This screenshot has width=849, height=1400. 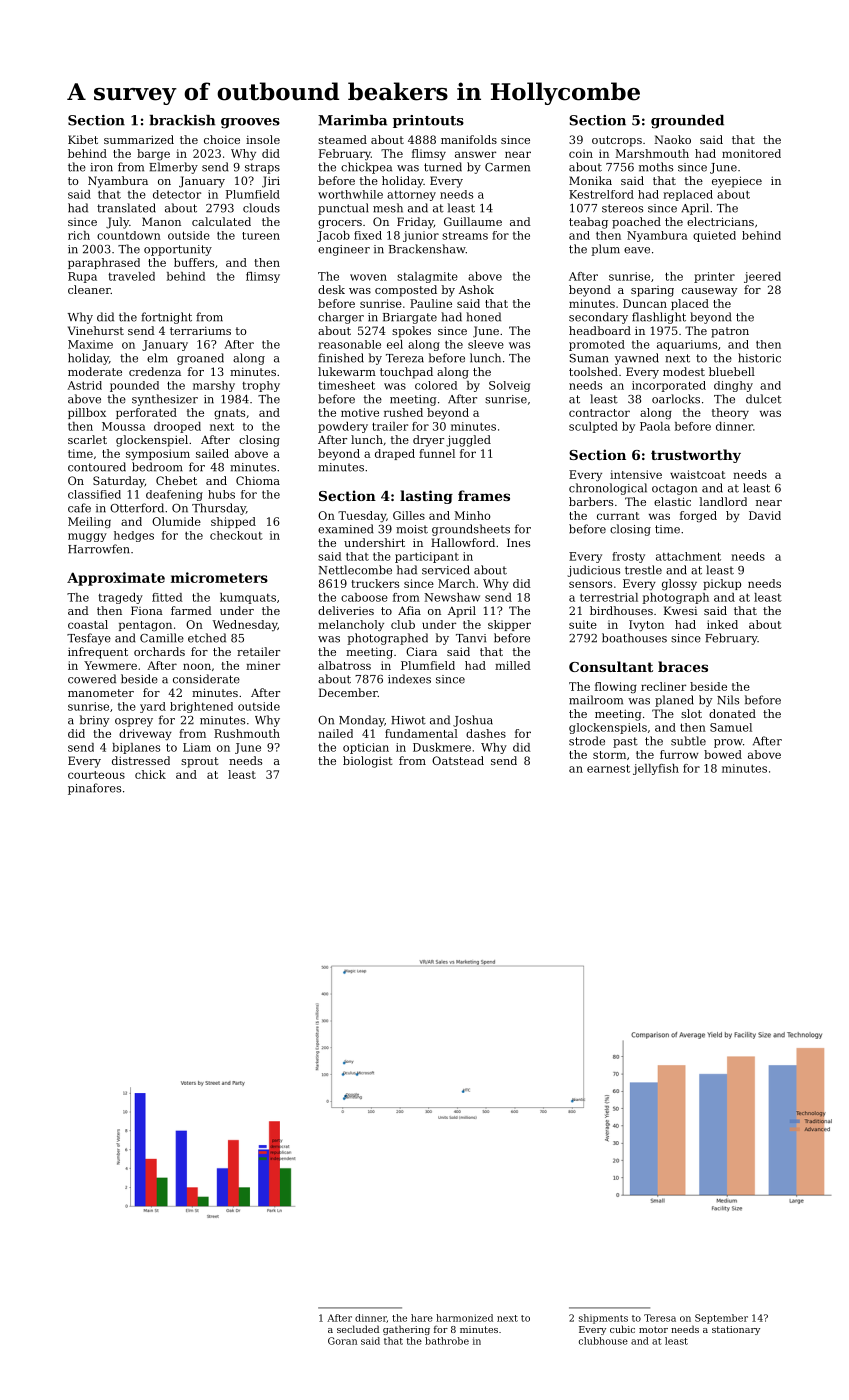 I want to click on Teresa, so click(x=660, y=1318).
